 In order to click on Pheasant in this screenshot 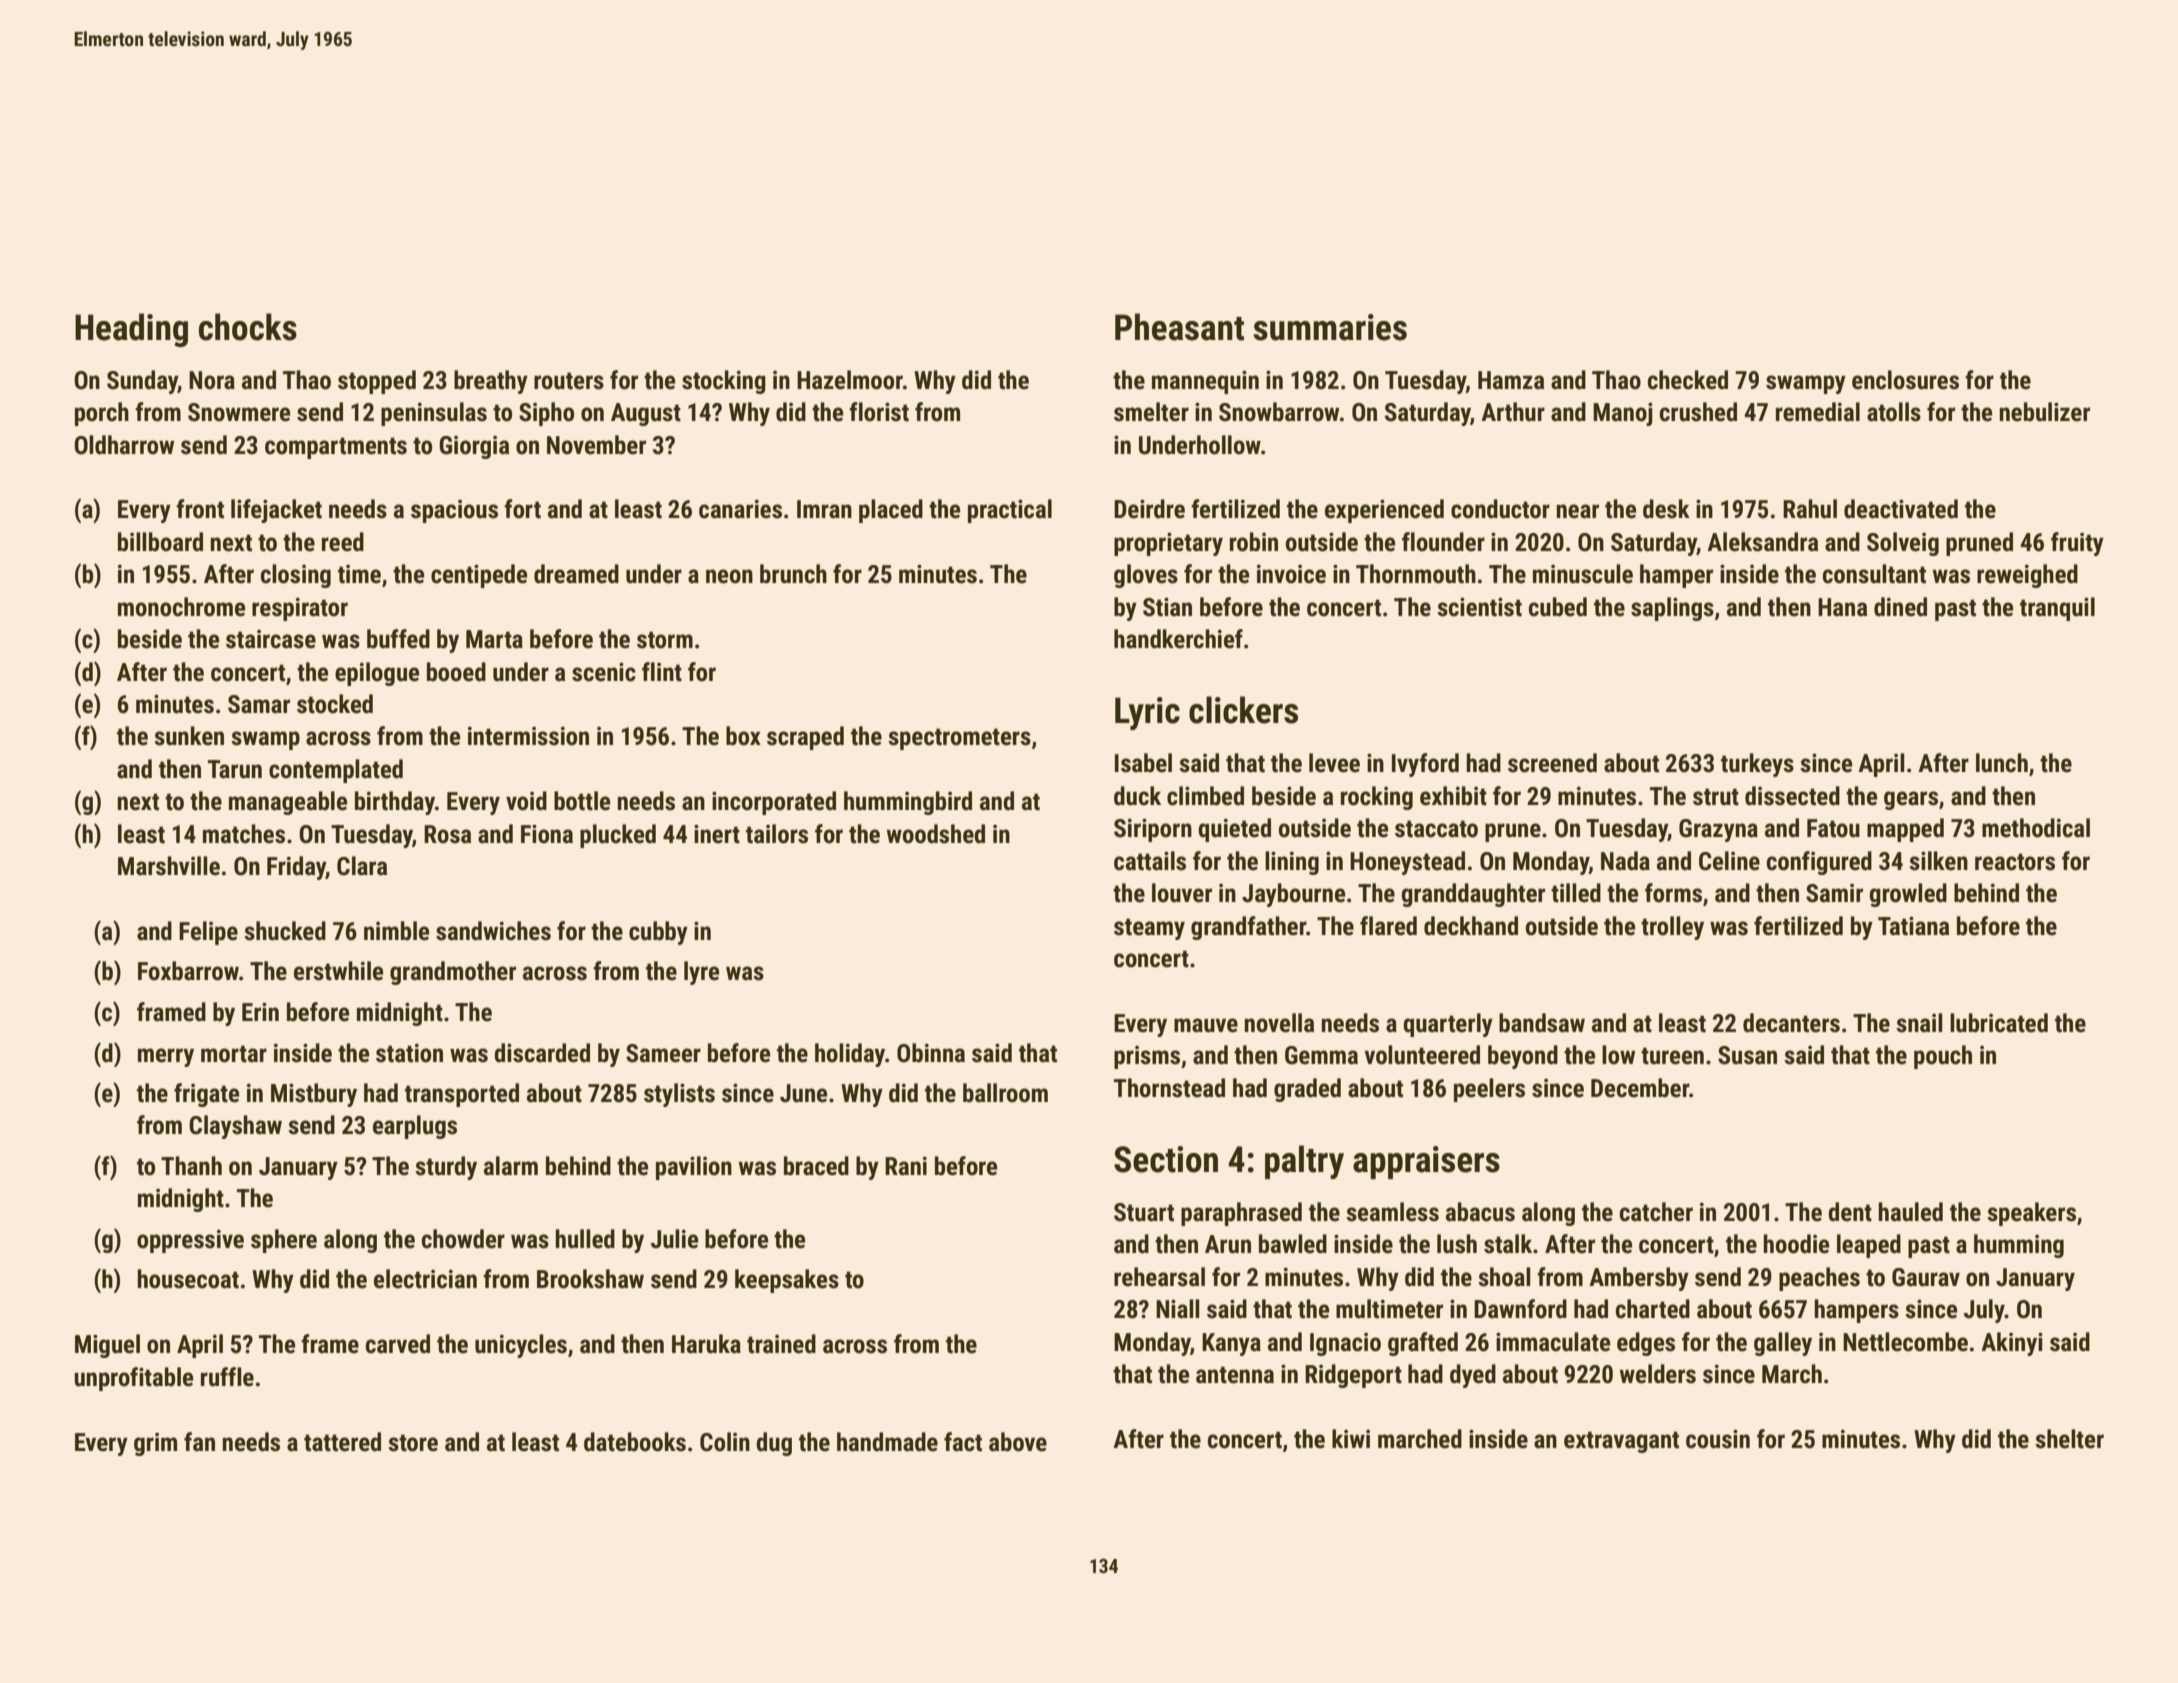, I will do `click(1179, 327)`.
